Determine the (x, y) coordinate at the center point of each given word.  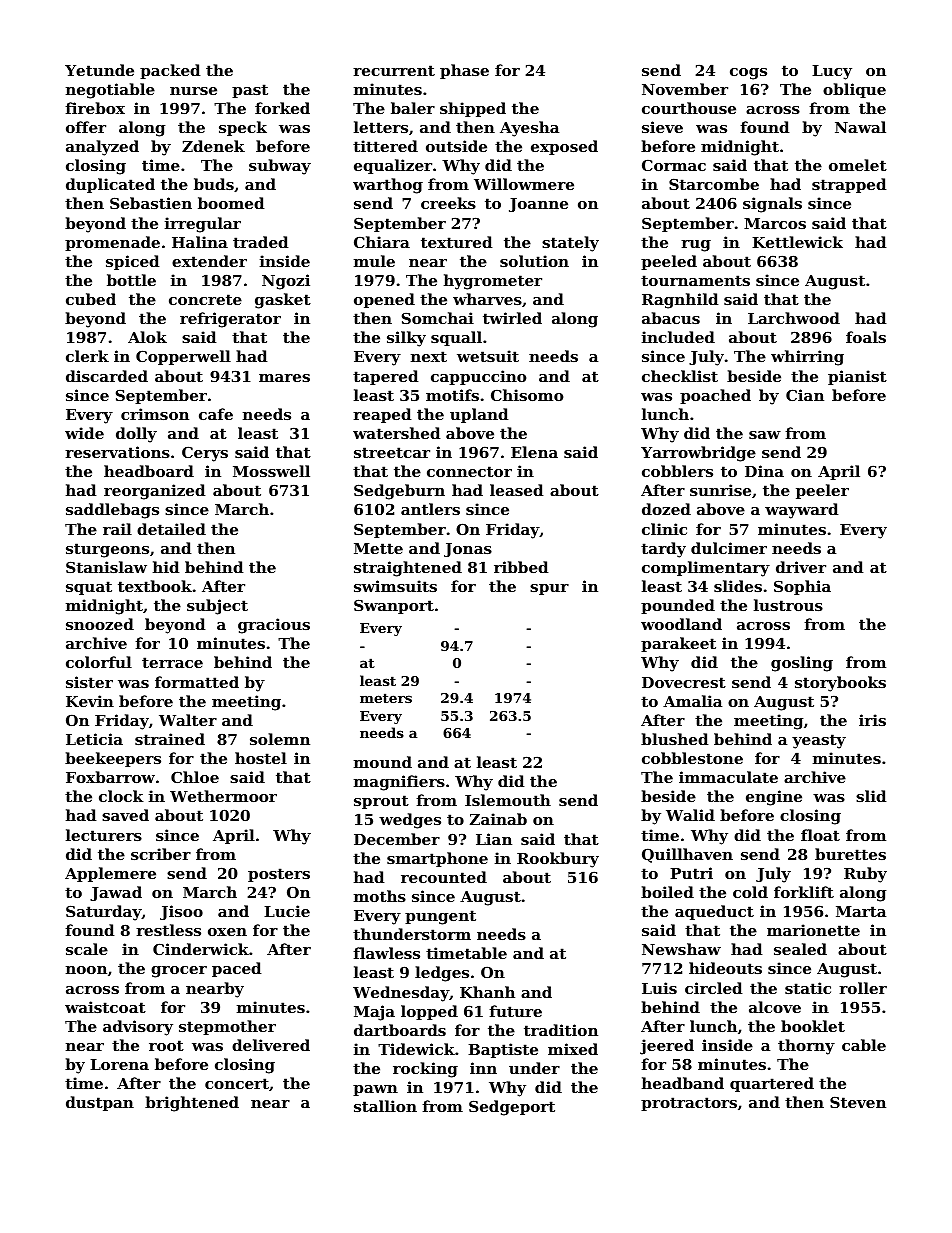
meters (386, 698)
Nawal (860, 127)
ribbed (521, 567)
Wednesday (401, 994)
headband (683, 1083)
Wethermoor (223, 796)
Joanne (538, 205)
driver (801, 567)
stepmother (227, 1027)
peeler (822, 491)
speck (243, 128)
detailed (171, 529)
